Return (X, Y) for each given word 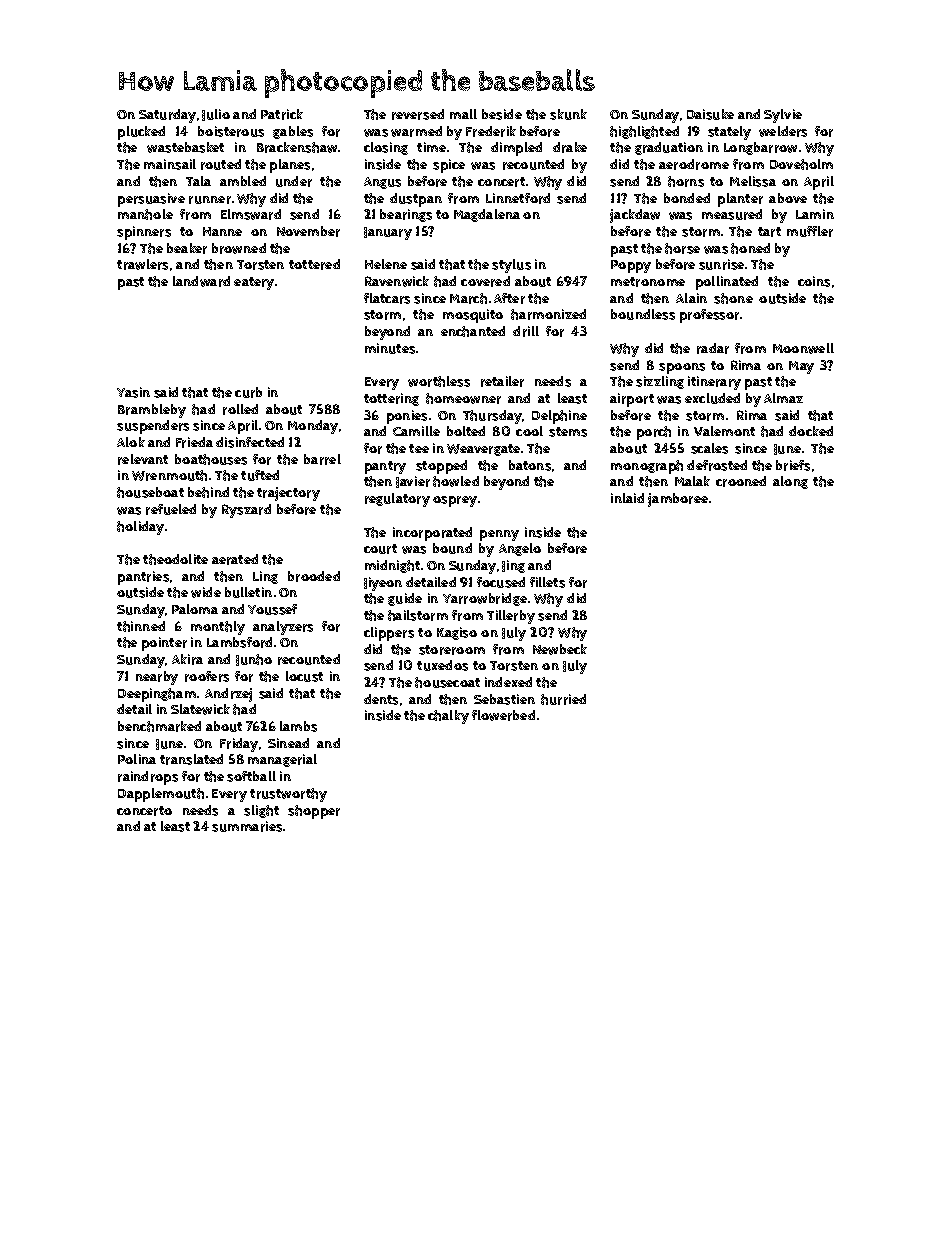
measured (732, 214)
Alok (131, 442)
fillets (547, 582)
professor (709, 316)
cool (529, 431)
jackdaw (635, 216)
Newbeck (560, 649)
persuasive (151, 200)
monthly (218, 628)
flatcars (387, 298)
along (790, 482)
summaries (247, 826)
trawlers (142, 264)
